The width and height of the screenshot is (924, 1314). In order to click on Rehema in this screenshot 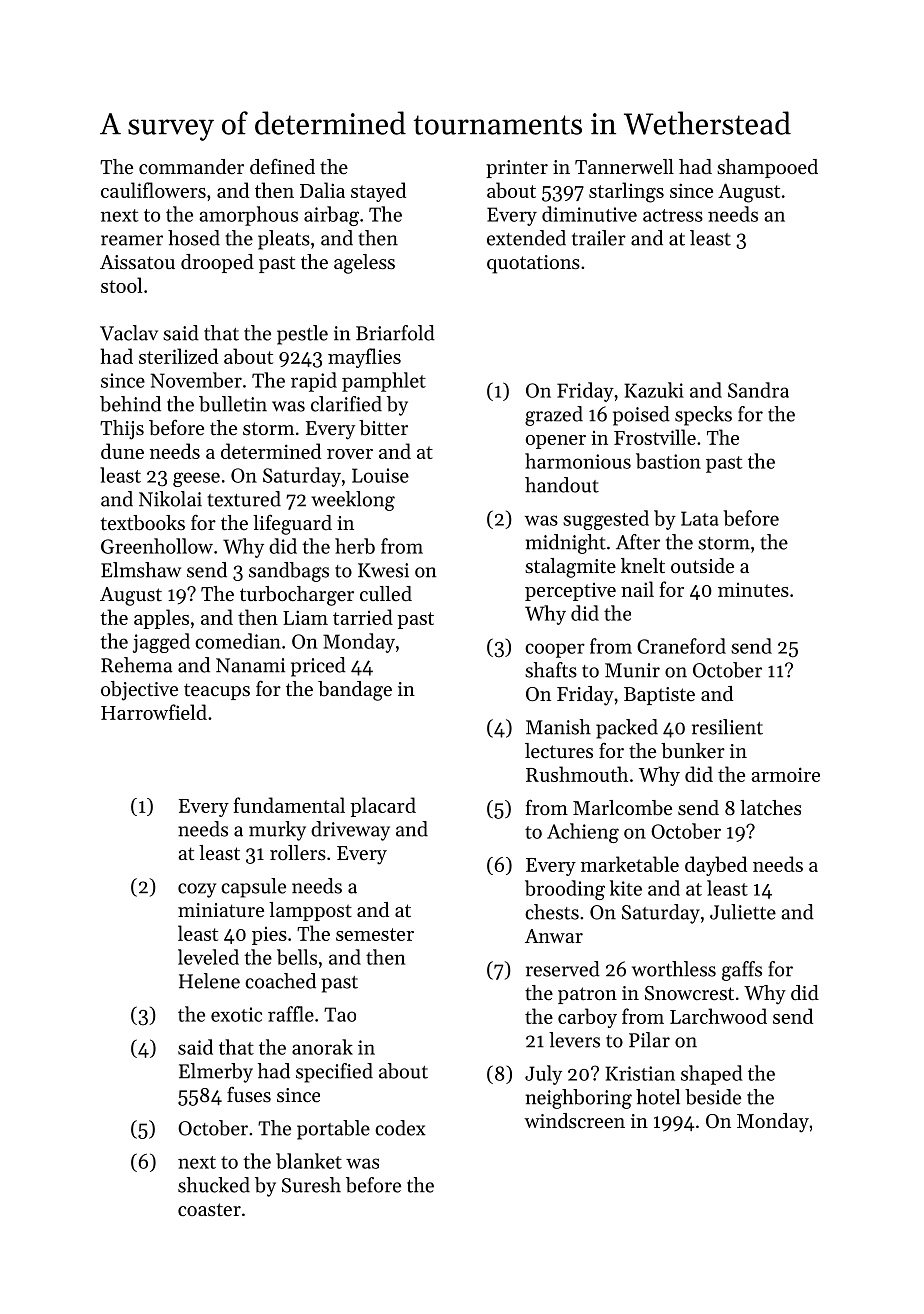, I will do `click(137, 665)`.
